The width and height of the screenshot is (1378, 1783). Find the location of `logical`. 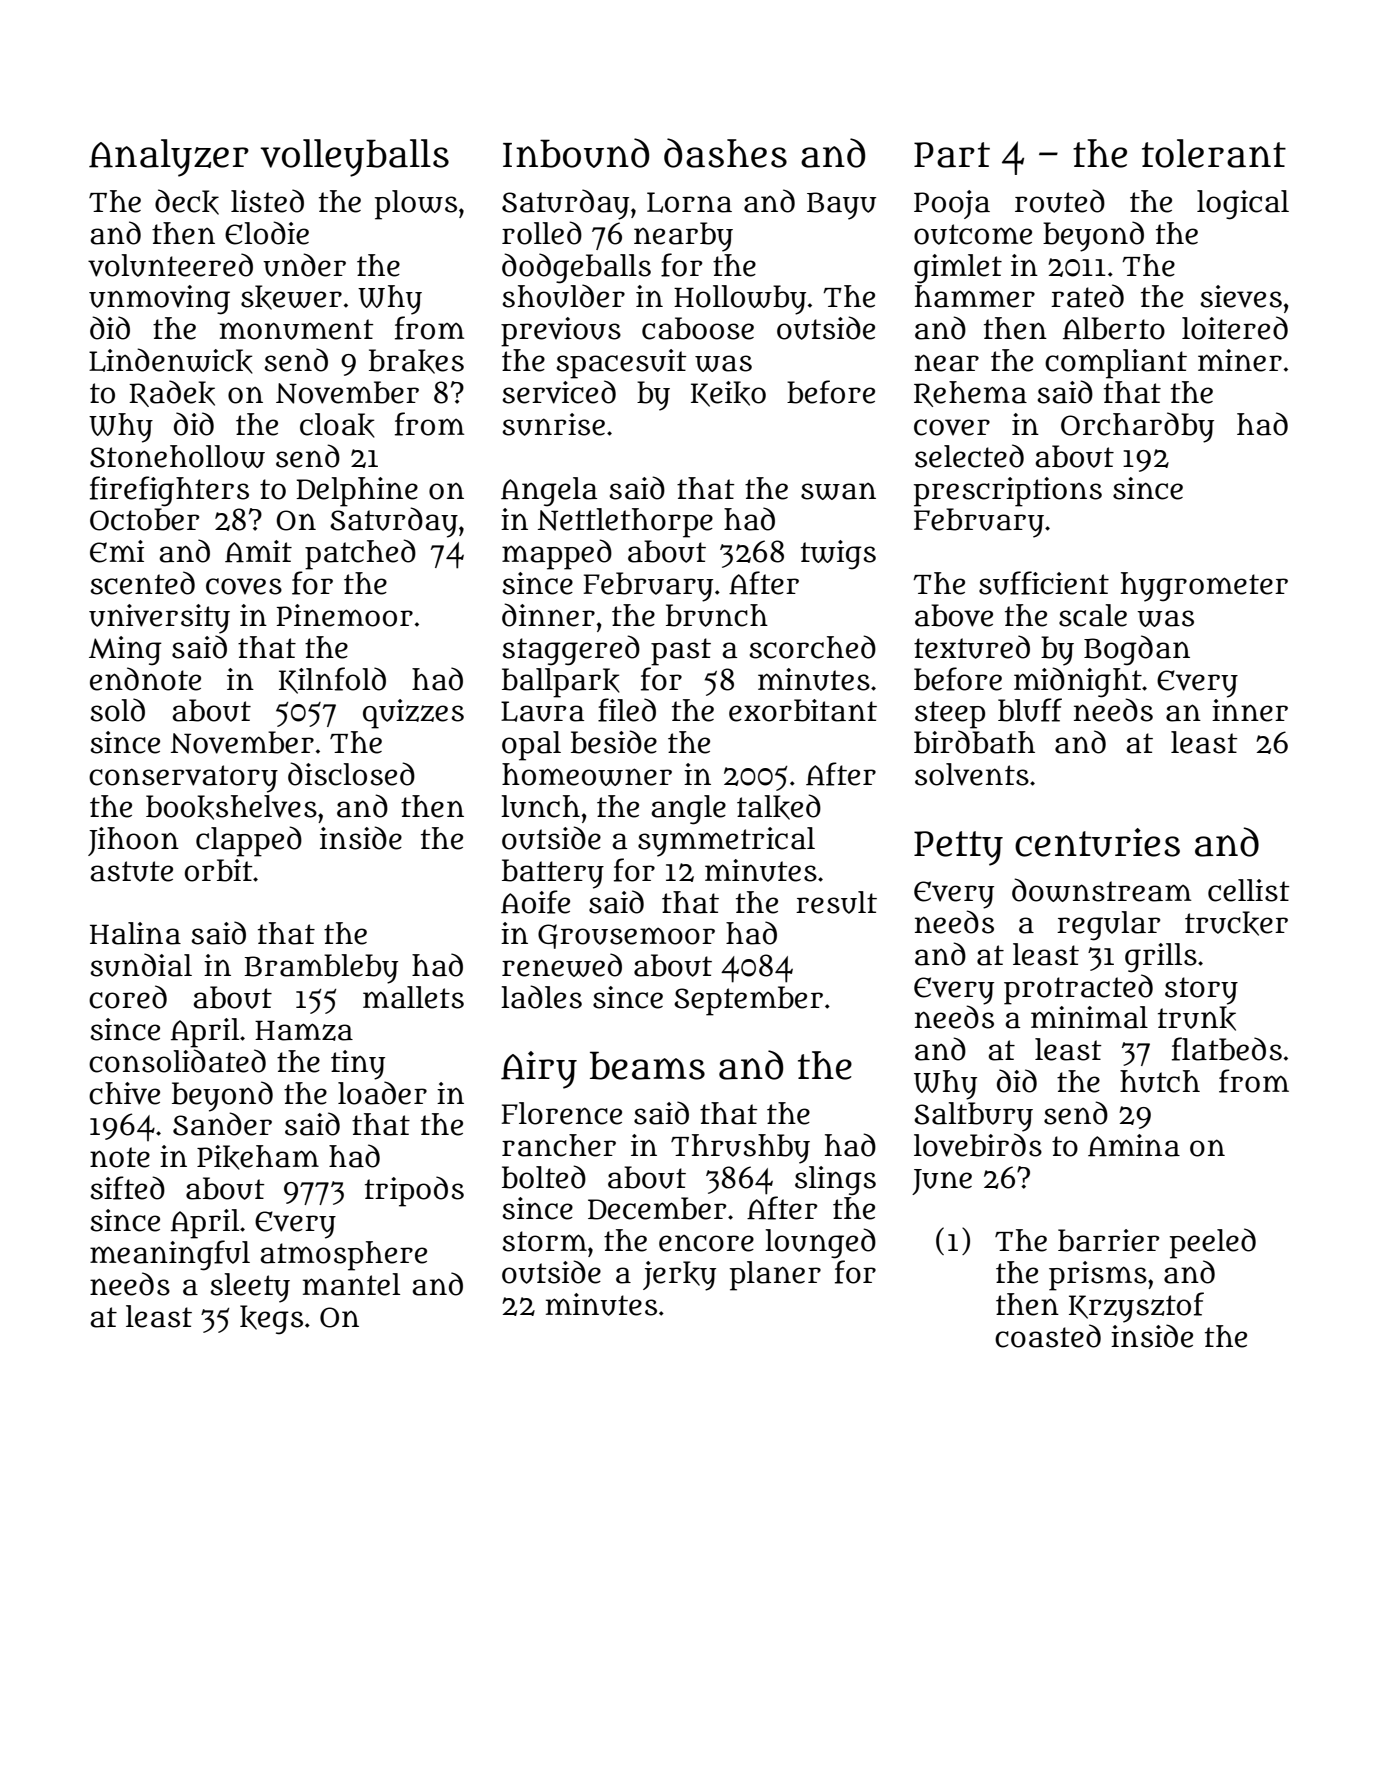

logical is located at coordinates (1243, 205).
